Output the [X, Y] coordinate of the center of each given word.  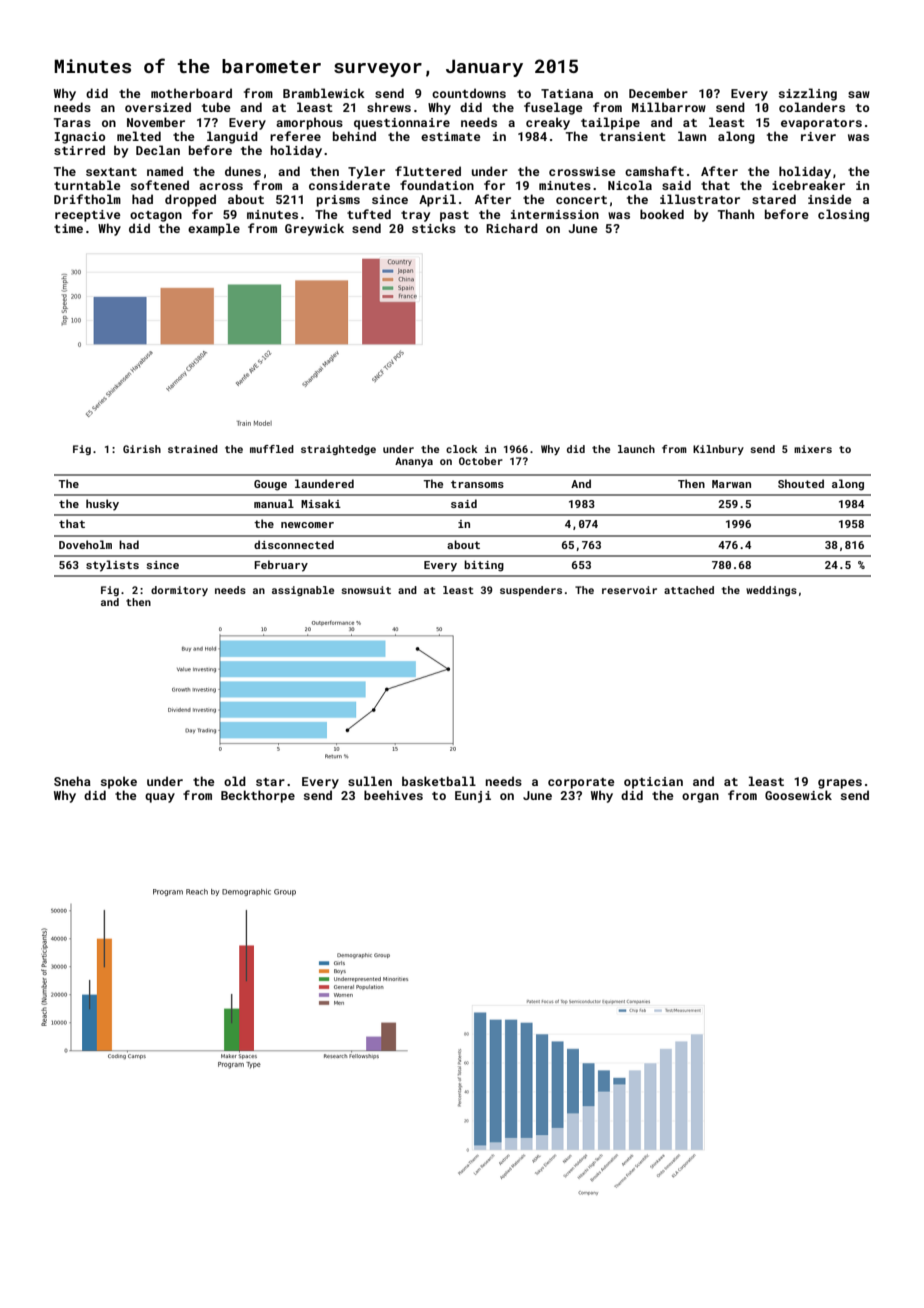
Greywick [314, 229]
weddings [771, 591]
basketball [439, 781]
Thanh [736, 214]
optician [653, 783]
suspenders [531, 591]
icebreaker [808, 185]
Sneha [72, 781]
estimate [451, 136]
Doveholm [85, 544]
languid [232, 137]
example [214, 229]
